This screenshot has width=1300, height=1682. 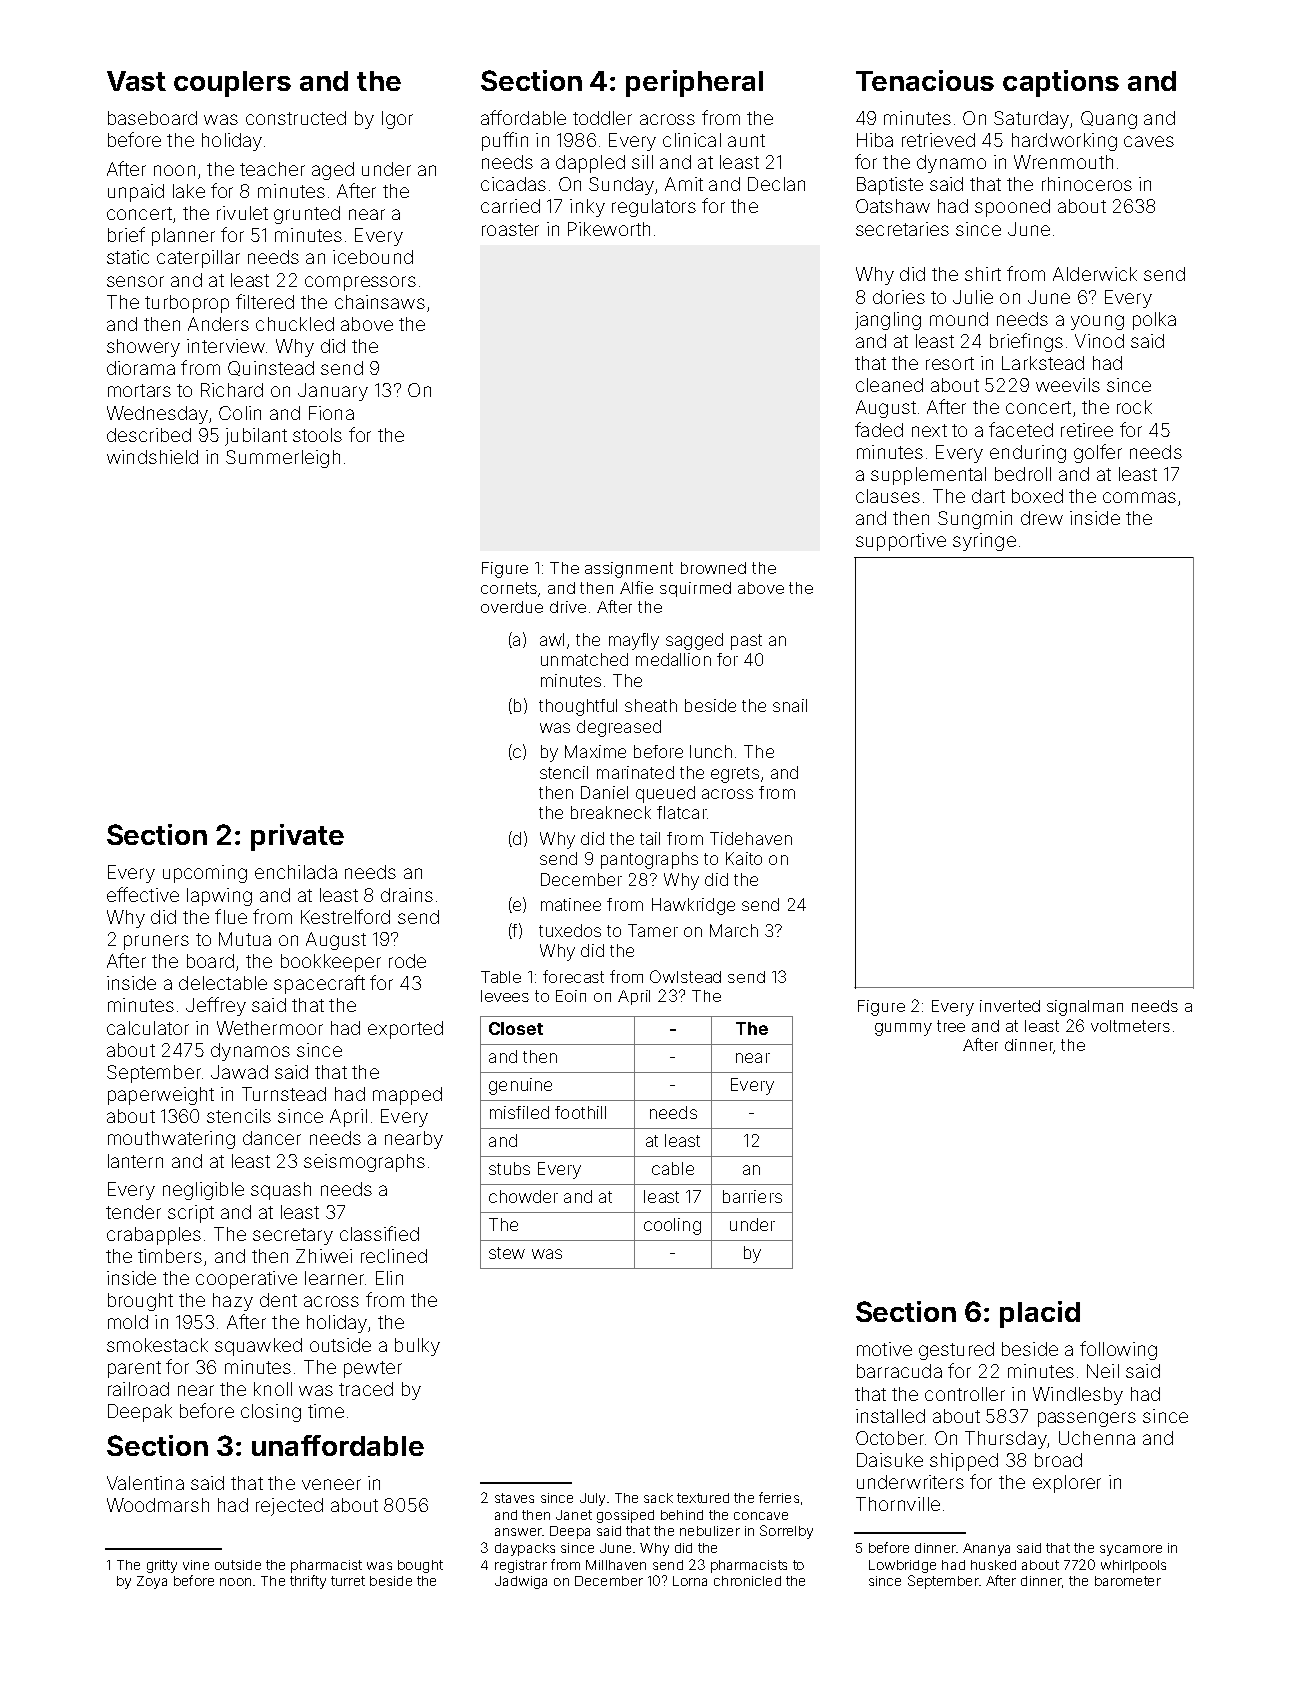 I want to click on Jawad, so click(x=239, y=1072).
